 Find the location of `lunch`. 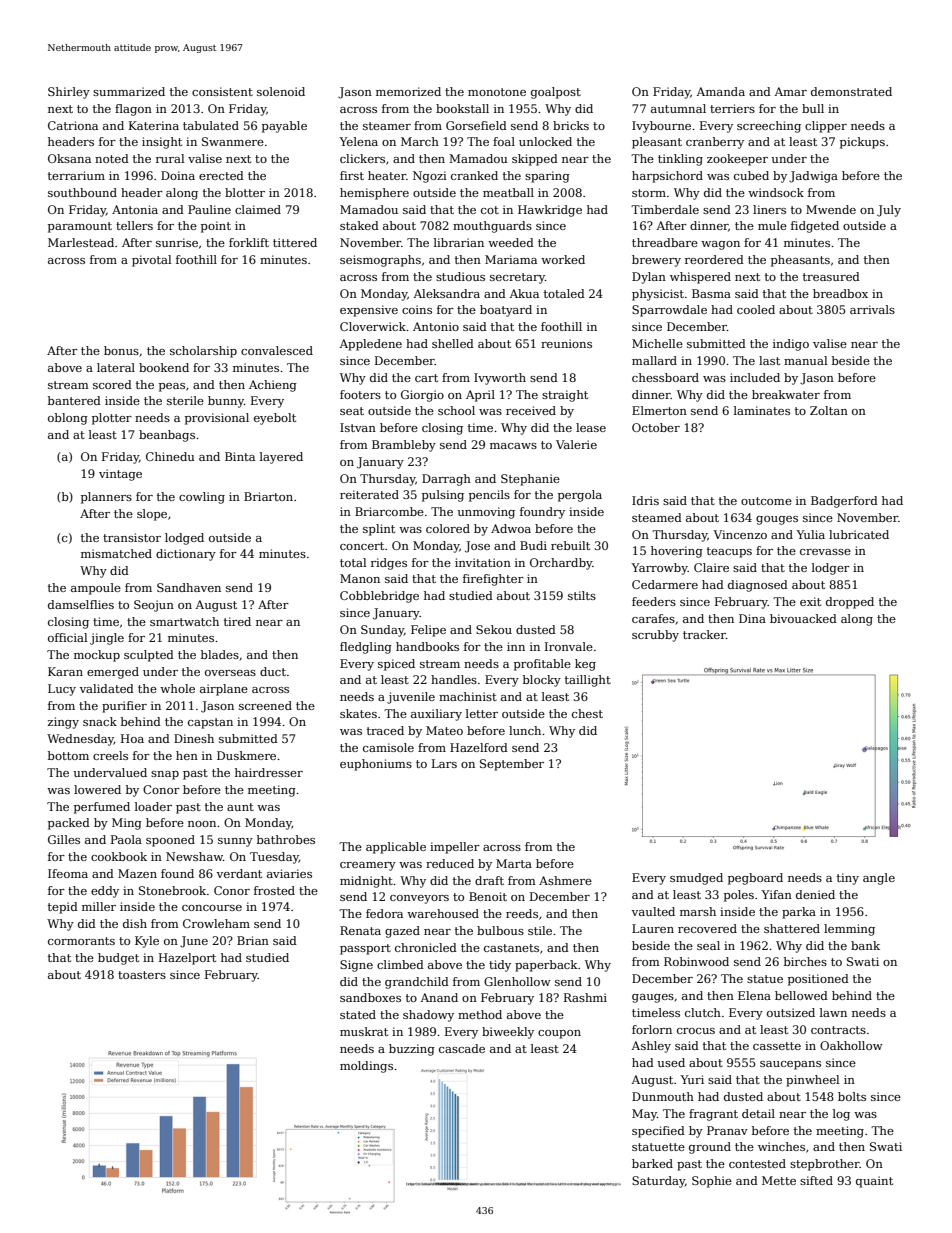

lunch is located at coordinates (525, 730).
